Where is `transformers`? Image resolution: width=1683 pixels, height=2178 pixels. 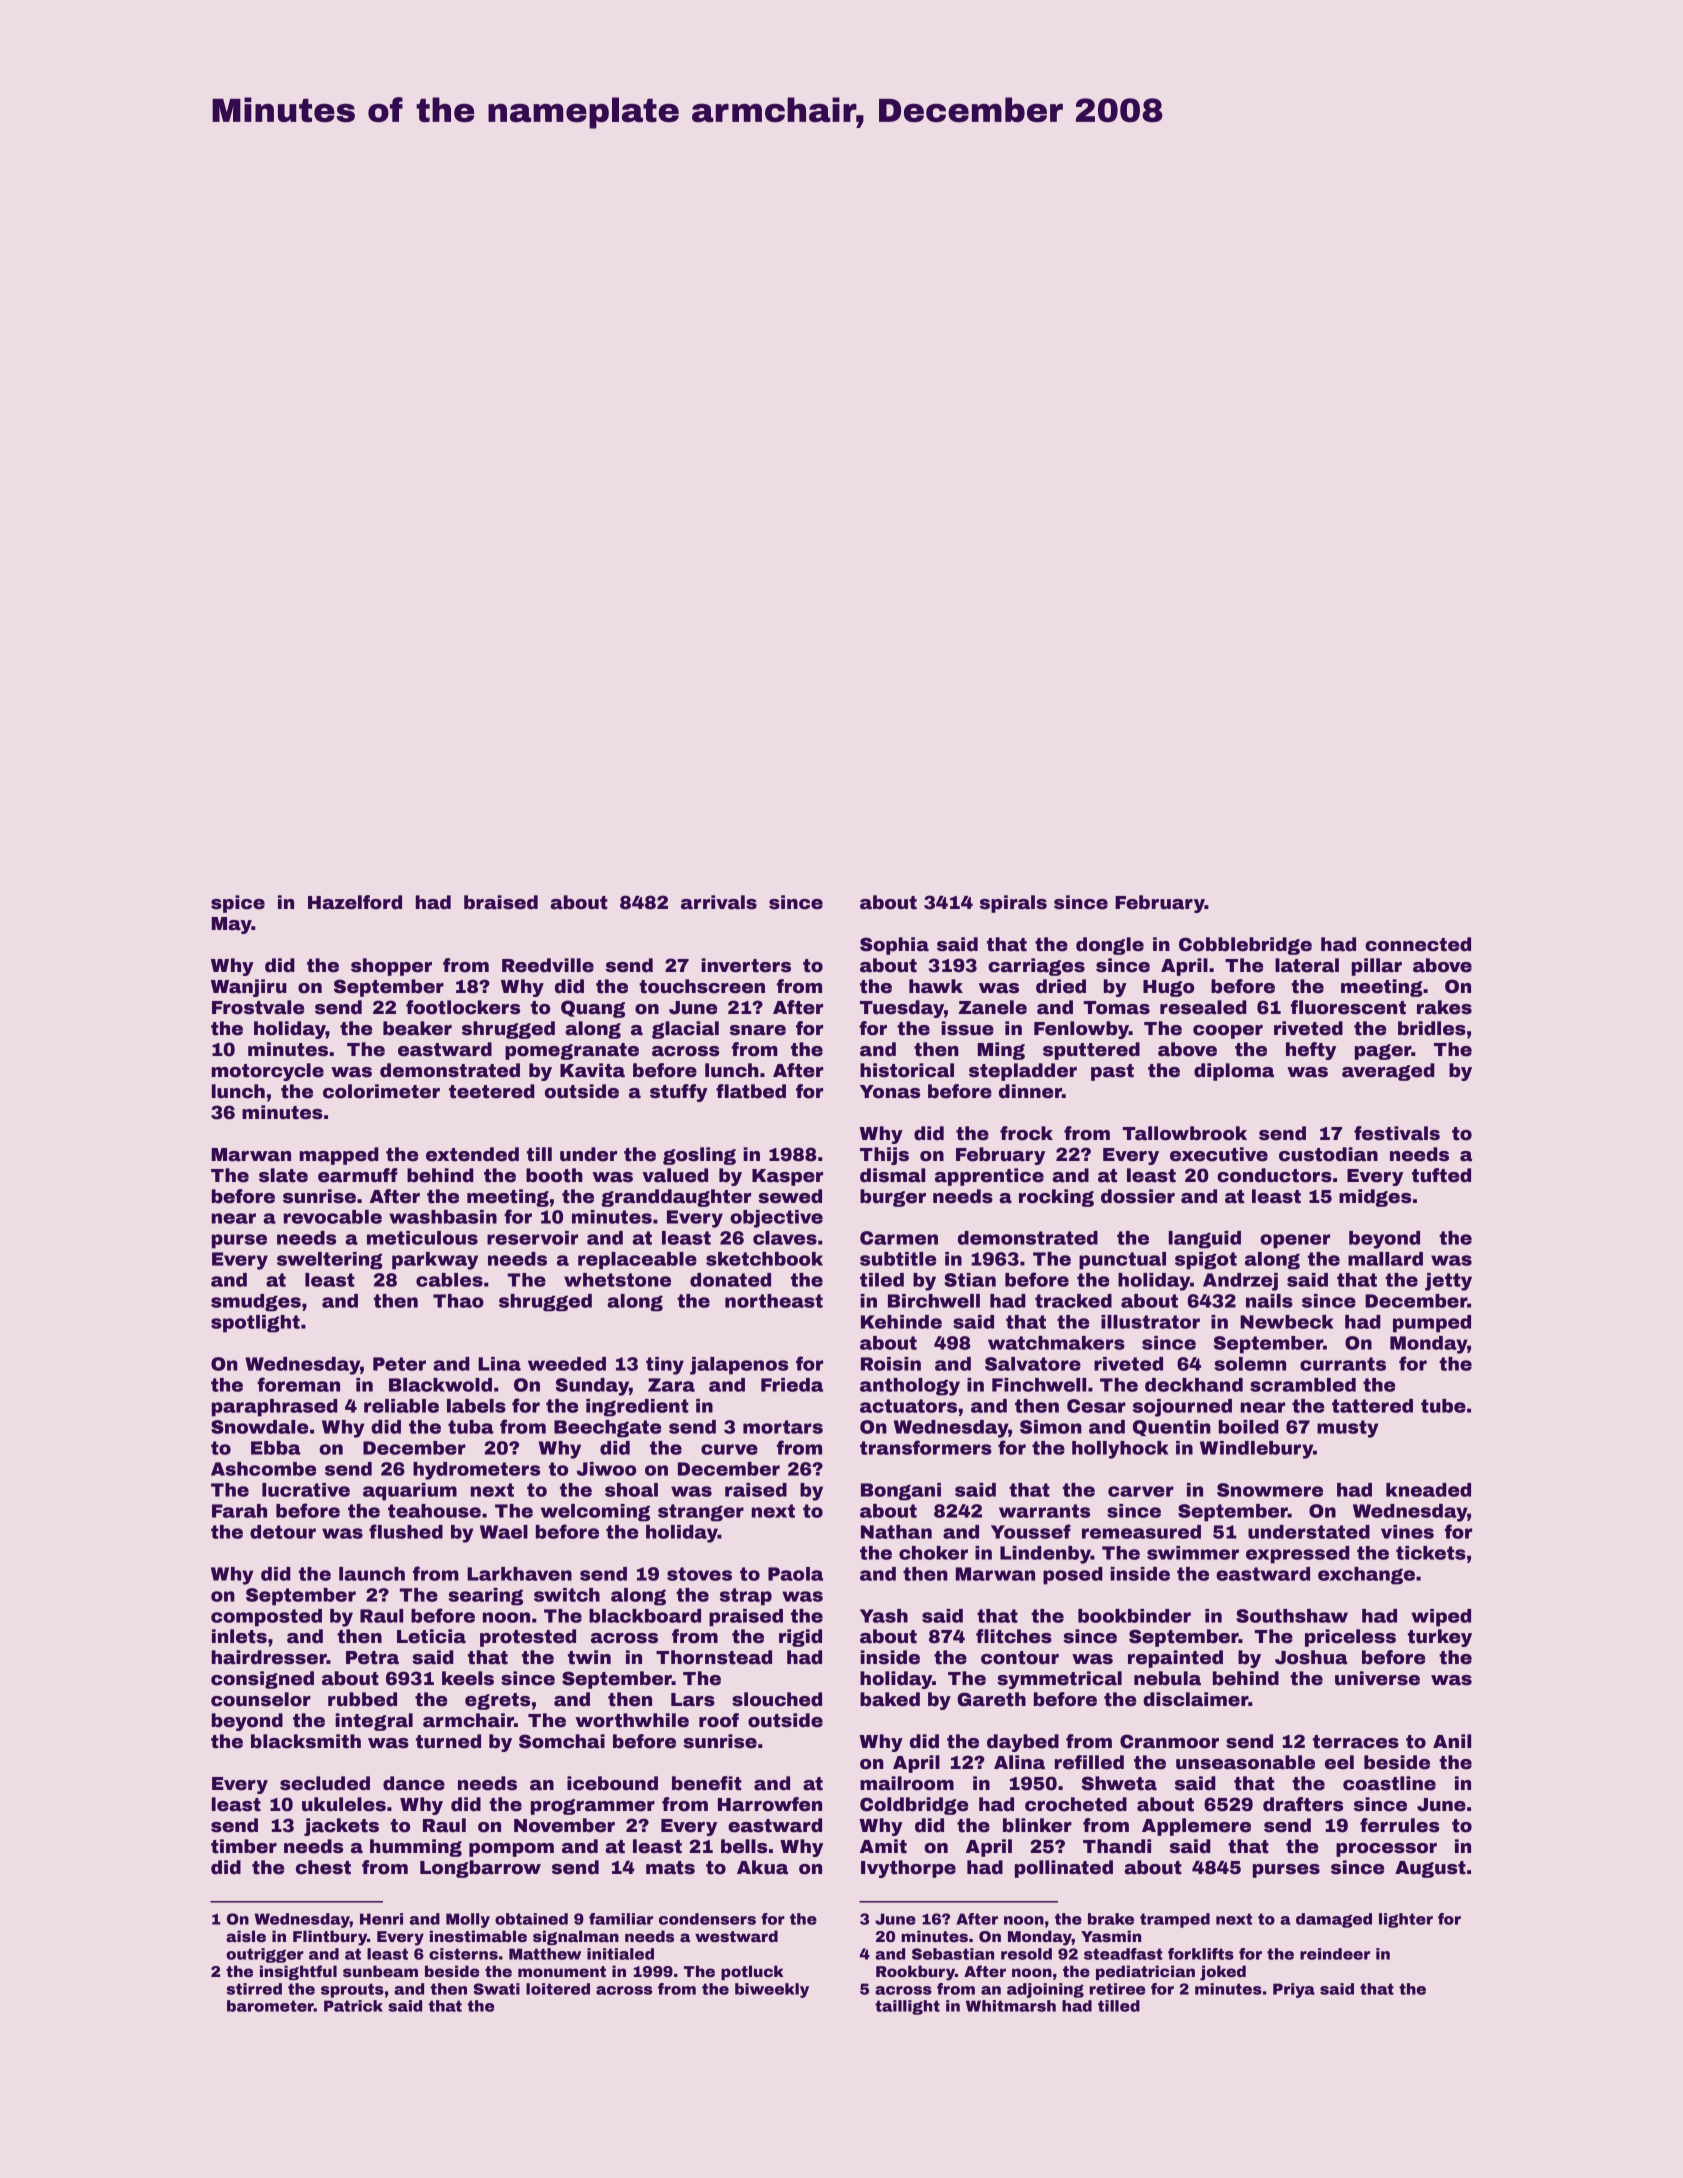 transformers is located at coordinates (926, 1447).
